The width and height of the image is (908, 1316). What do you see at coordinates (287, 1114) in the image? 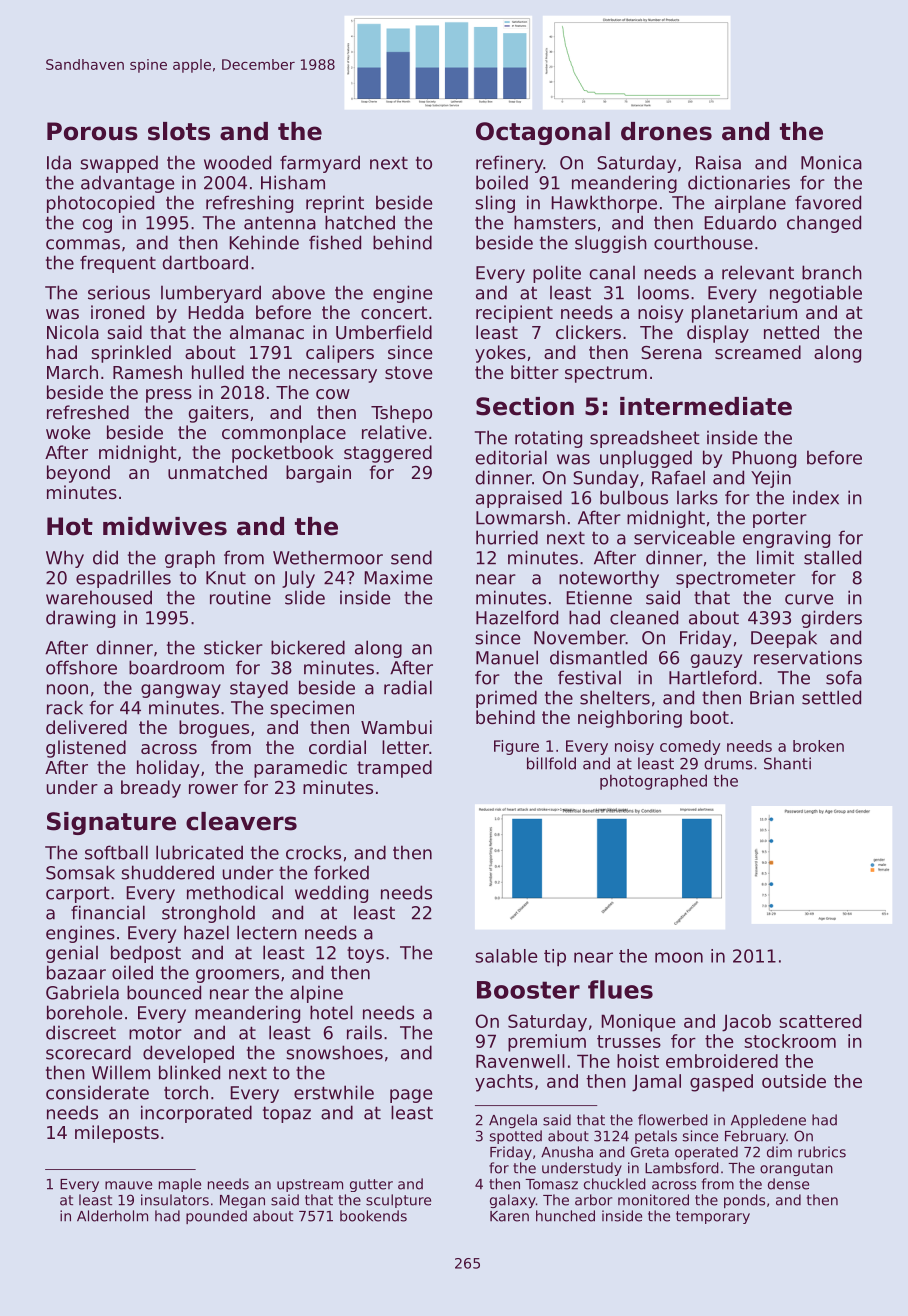
I see `topaz` at bounding box center [287, 1114].
